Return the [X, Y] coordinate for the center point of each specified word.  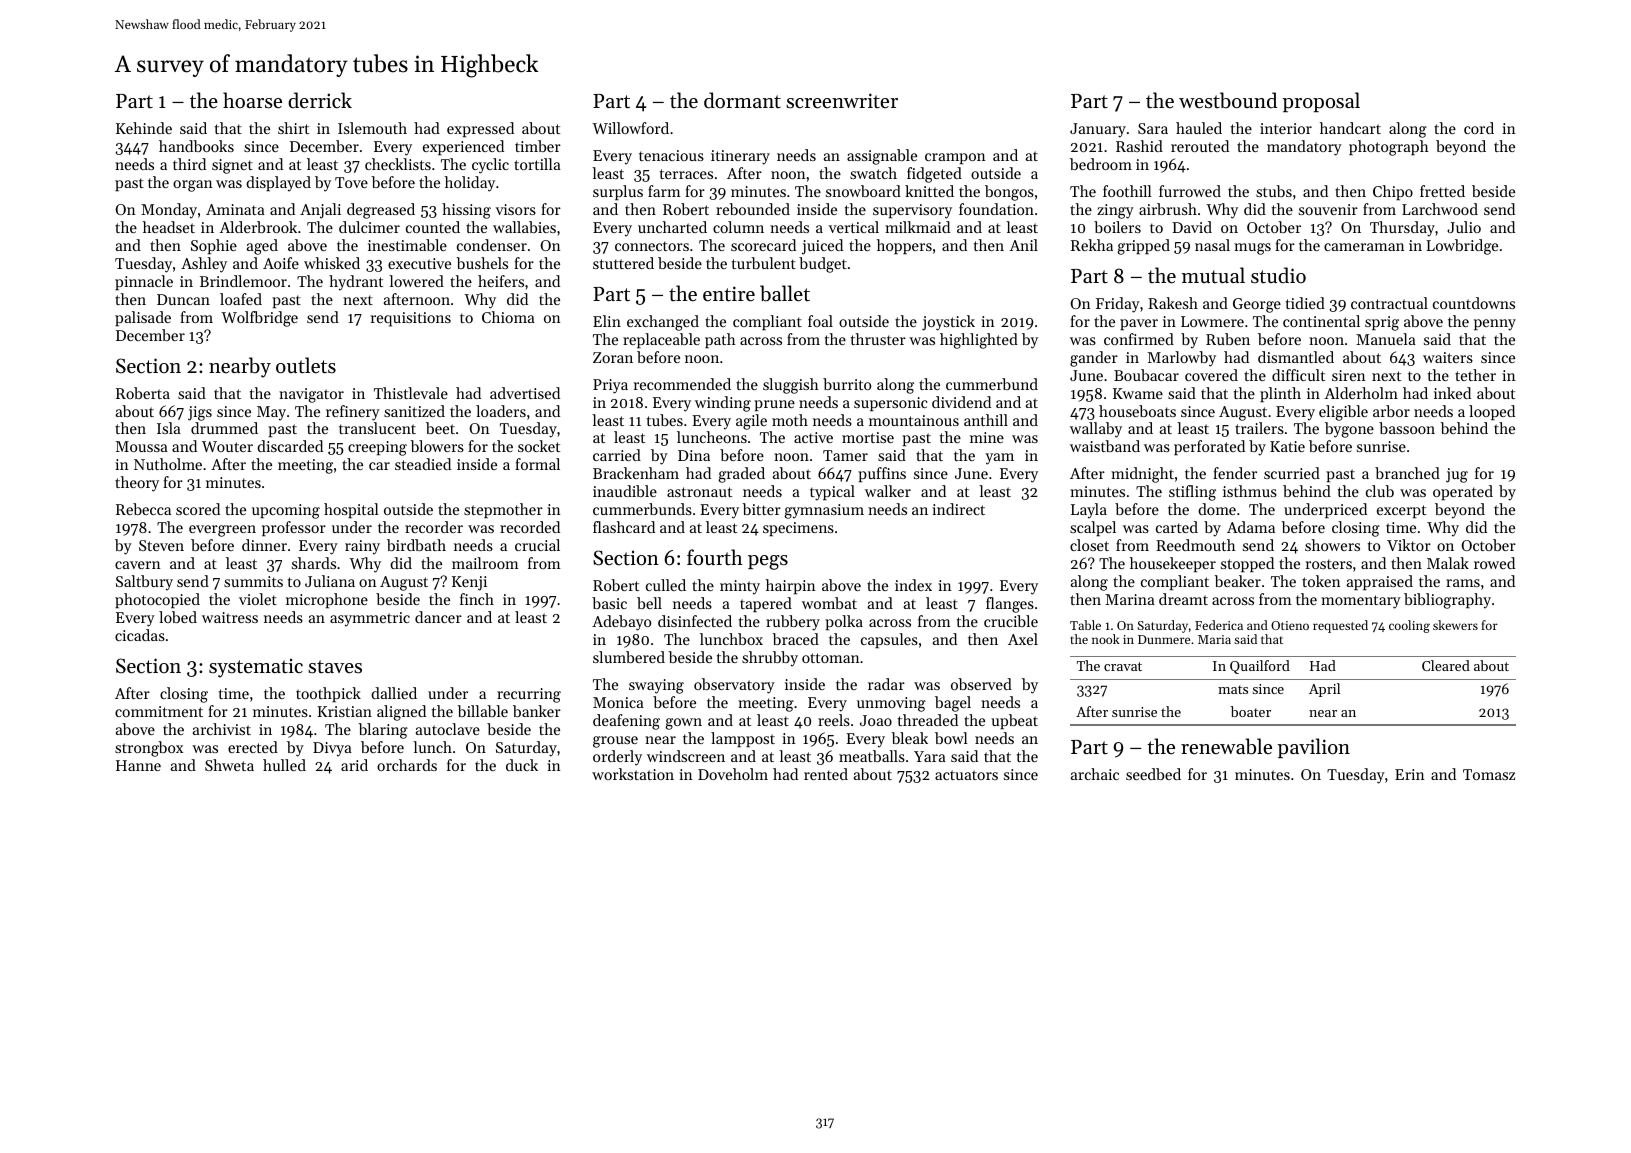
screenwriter [842, 101]
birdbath [416, 545]
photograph [1389, 148]
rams [1463, 583]
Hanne [138, 765]
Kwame [1138, 393]
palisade [143, 318]
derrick [320, 100]
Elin [607, 321]
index [913, 585]
